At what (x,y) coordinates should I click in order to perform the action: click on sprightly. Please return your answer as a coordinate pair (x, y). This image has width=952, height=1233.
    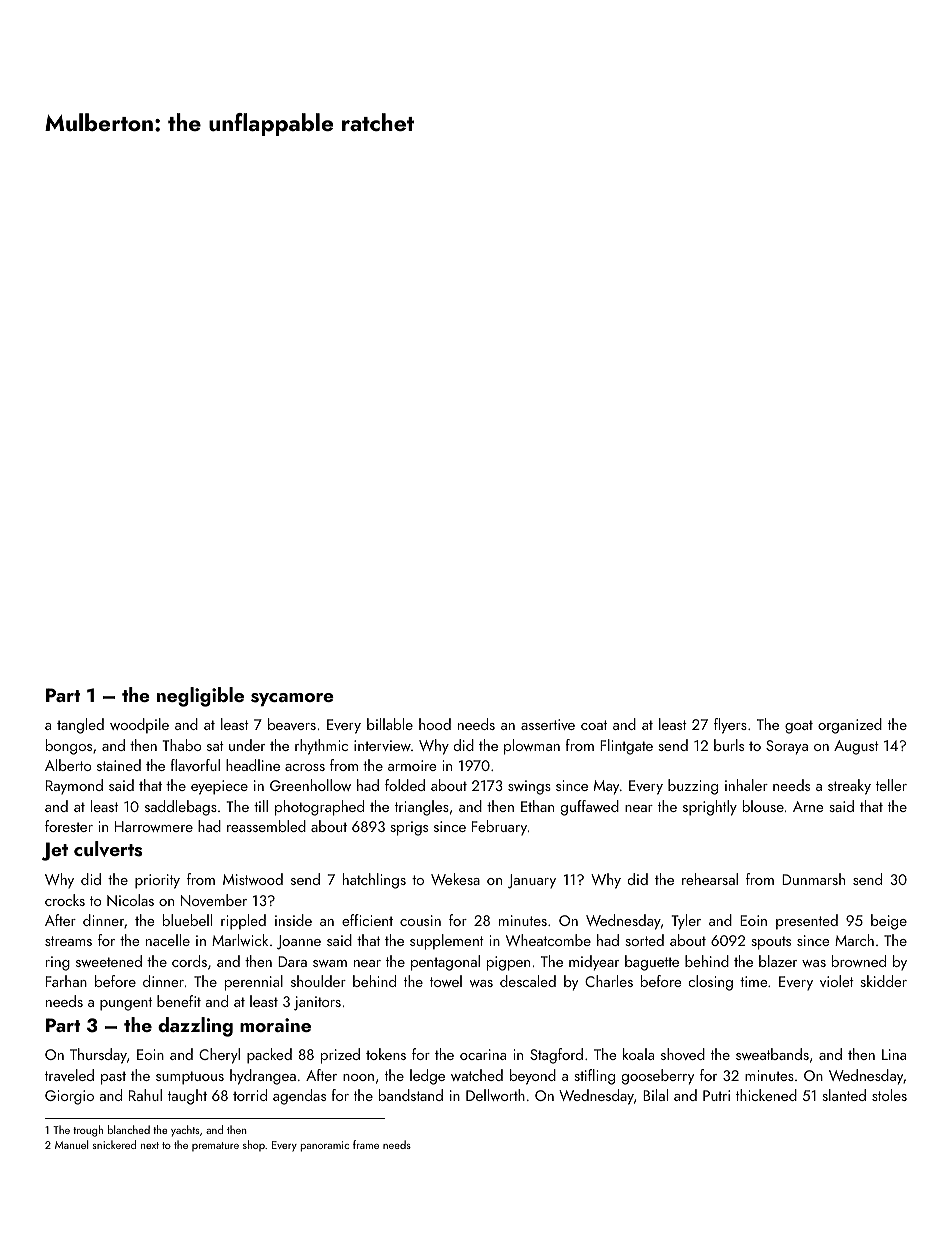
    Looking at the image, I should click on (710, 808).
